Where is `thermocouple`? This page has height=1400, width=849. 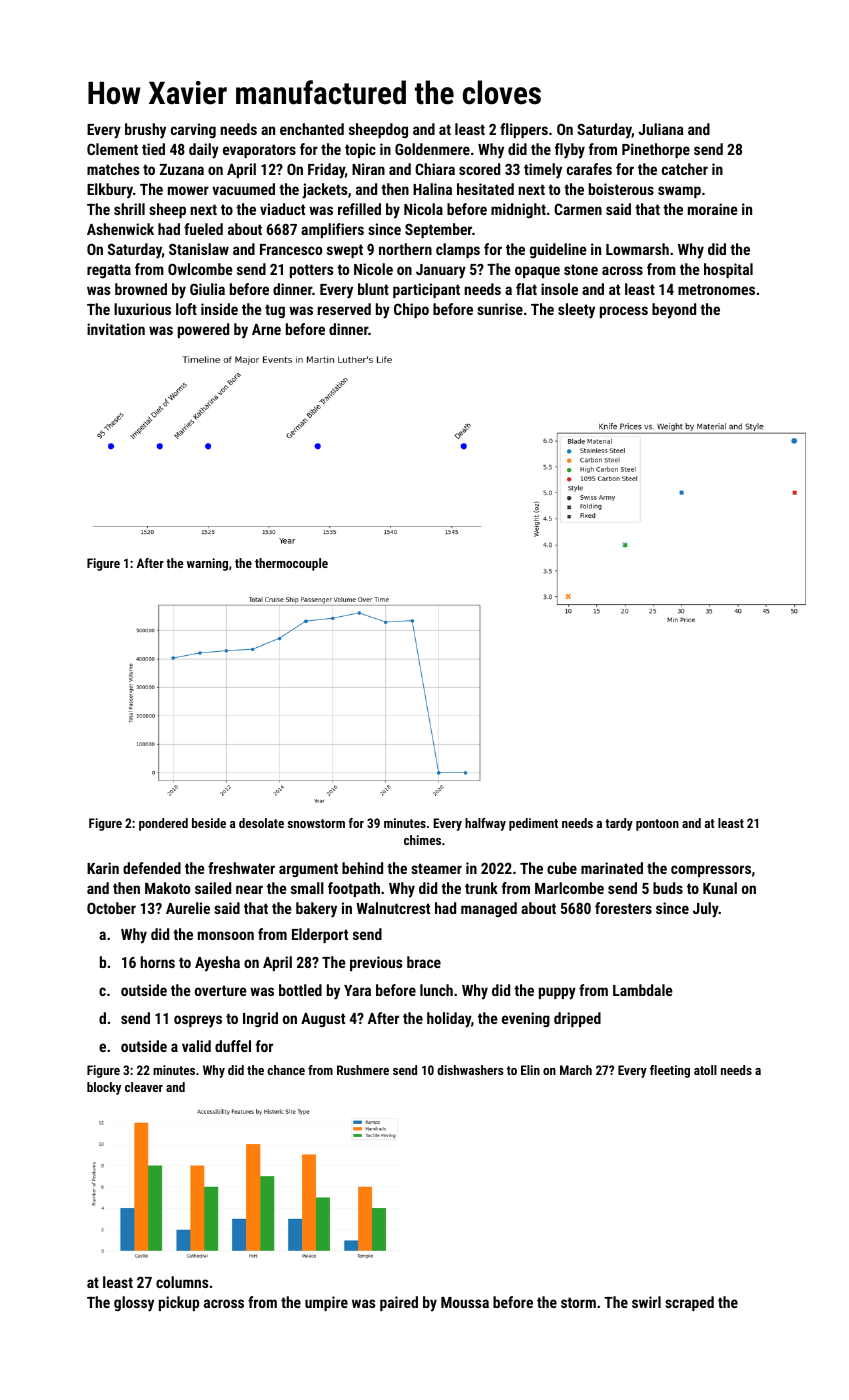 thermocouple is located at coordinates (291, 564).
